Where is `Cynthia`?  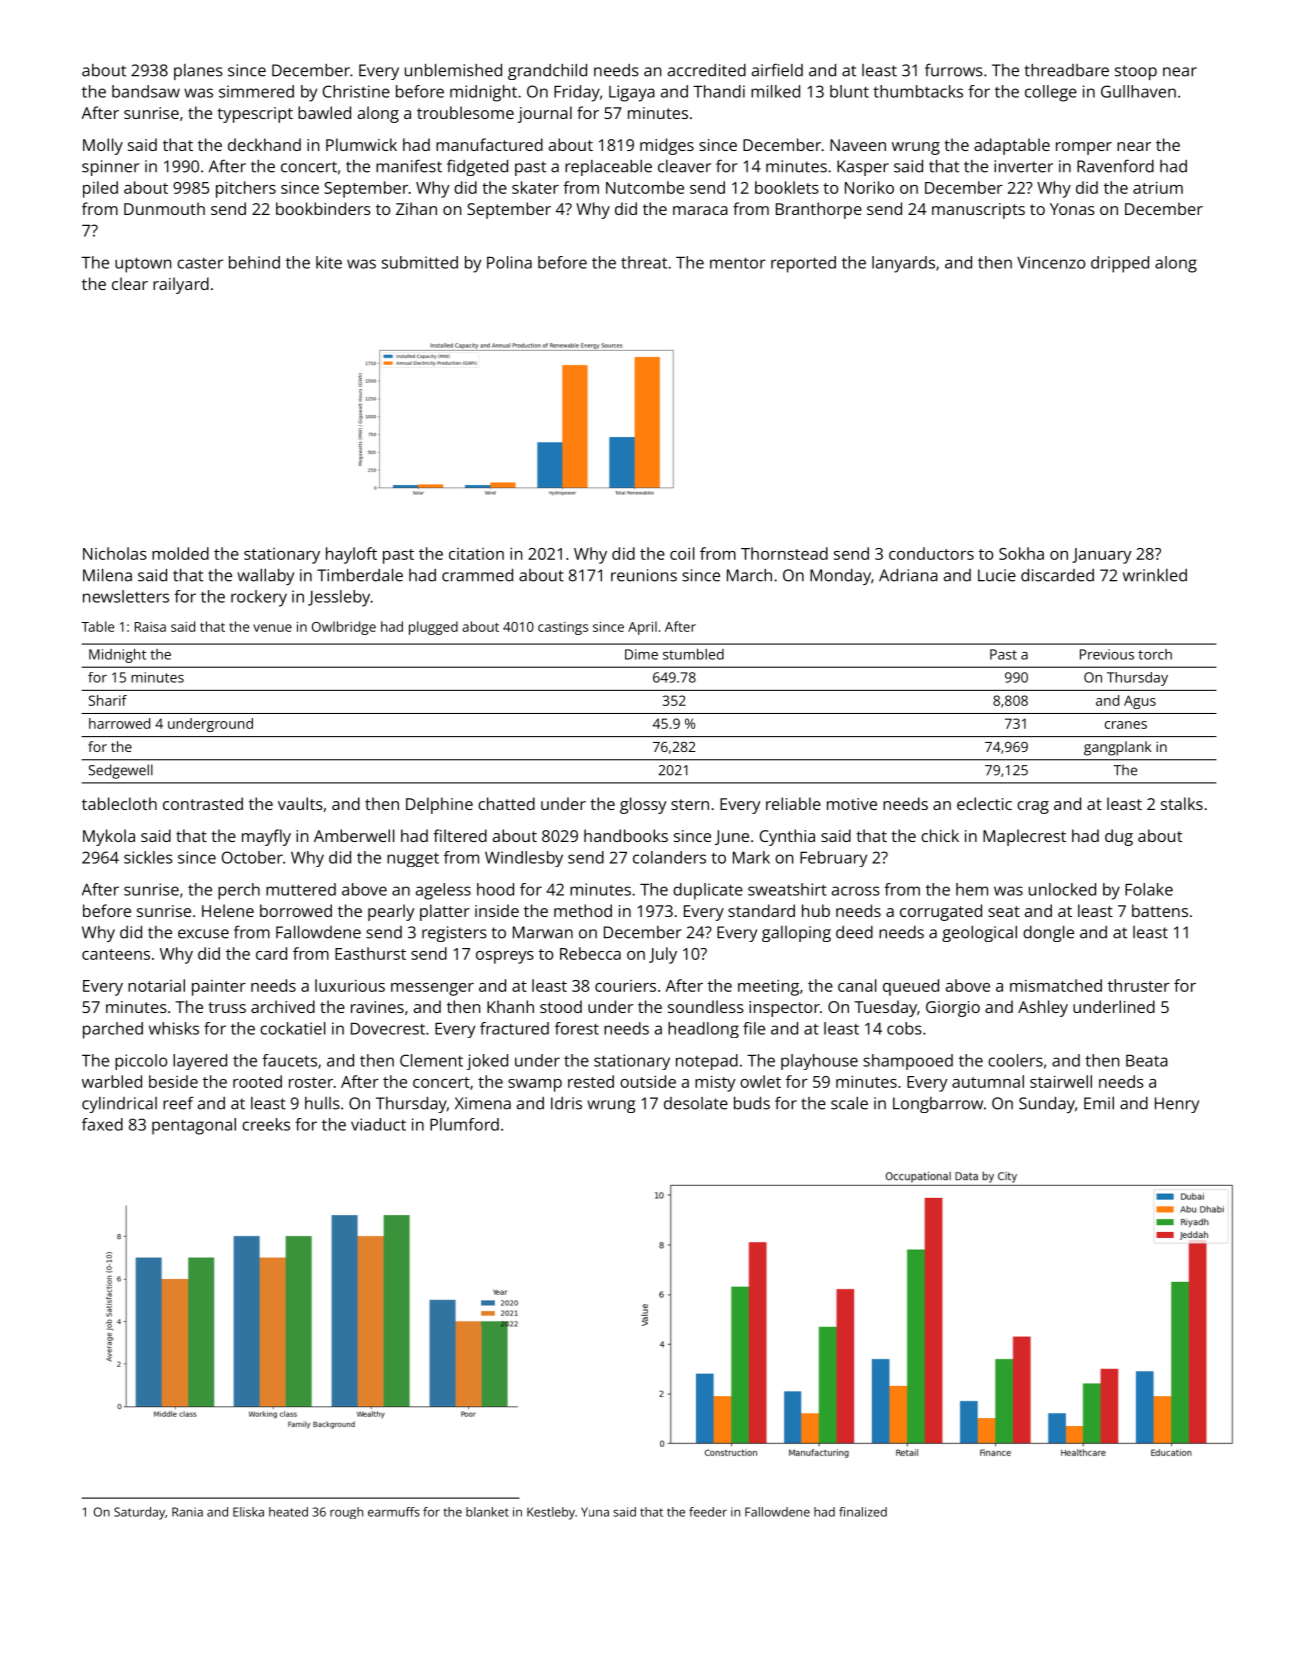 Cynthia is located at coordinates (787, 837).
